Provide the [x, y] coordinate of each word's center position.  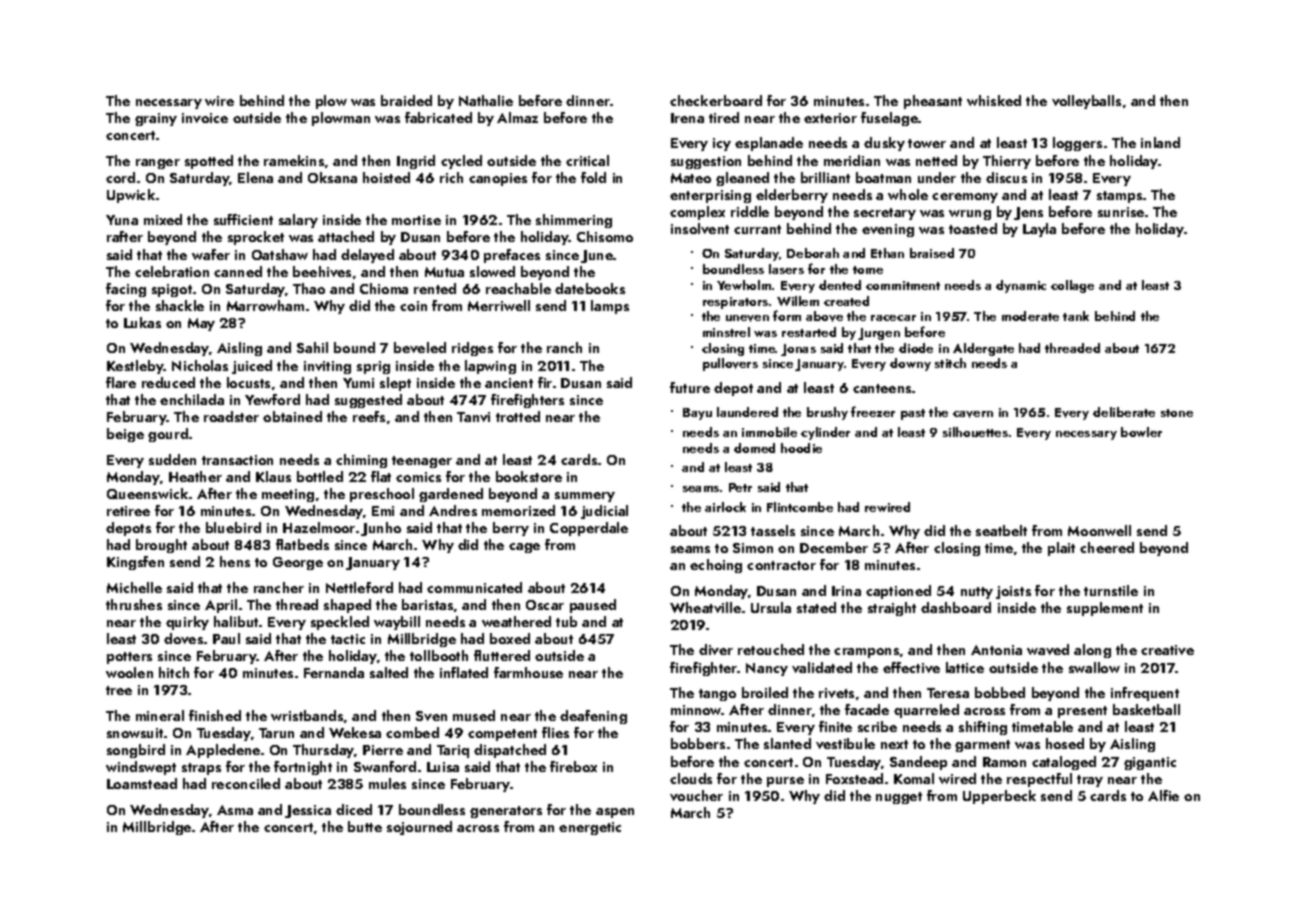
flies [555, 732]
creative [1167, 650]
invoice [205, 118]
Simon [753, 548]
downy [910, 364]
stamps [1119, 197]
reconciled [246, 783]
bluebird [233, 527]
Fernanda [334, 672]
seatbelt [1001, 530]
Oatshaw [280, 254]
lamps [610, 307]
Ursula [771, 607]
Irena [687, 118]
